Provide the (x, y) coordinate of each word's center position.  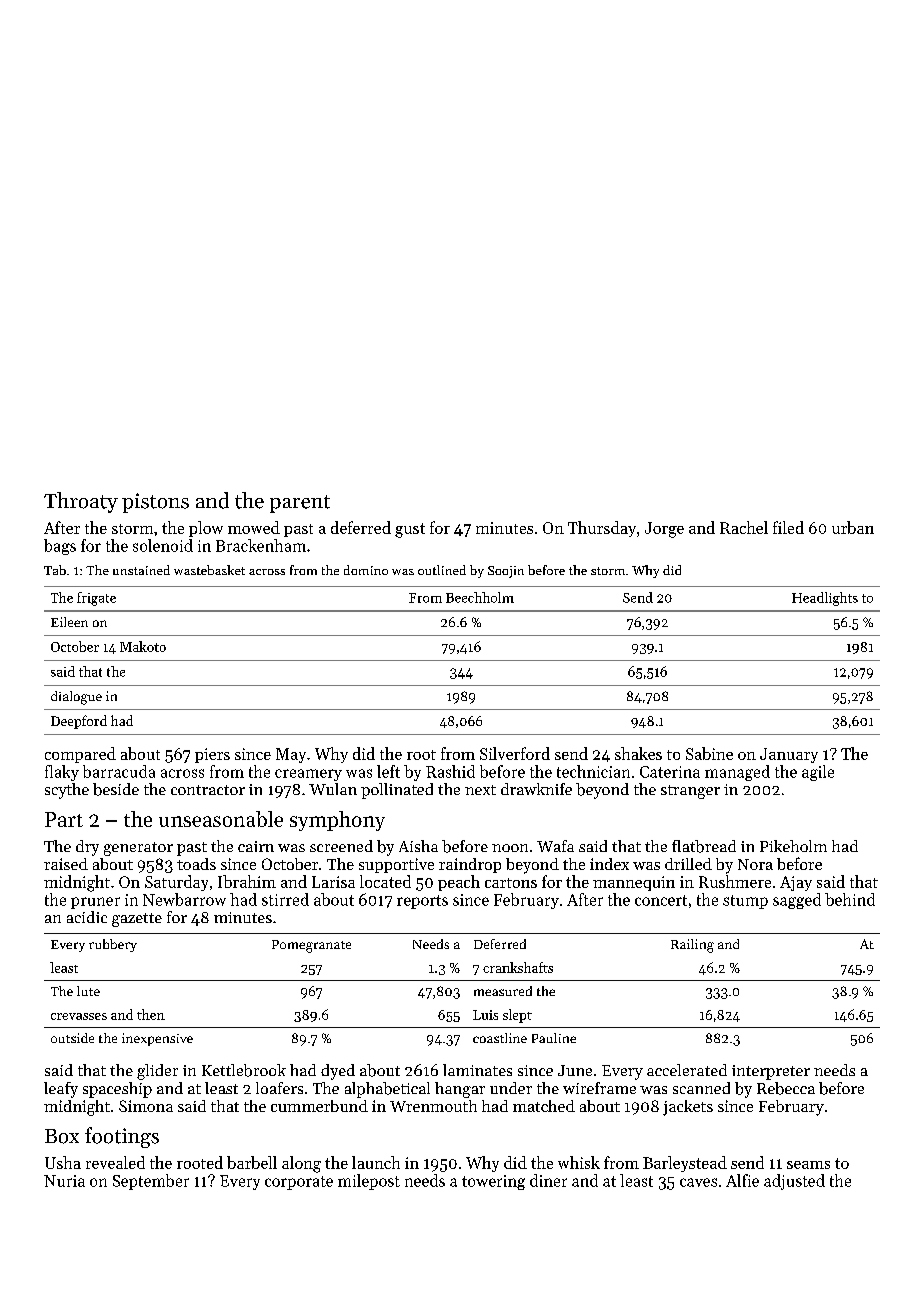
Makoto (143, 646)
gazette (137, 920)
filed (788, 527)
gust (410, 530)
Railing (692, 946)
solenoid (163, 545)
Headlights (825, 599)
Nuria (64, 1181)
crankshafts (518, 967)
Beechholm (480, 597)
